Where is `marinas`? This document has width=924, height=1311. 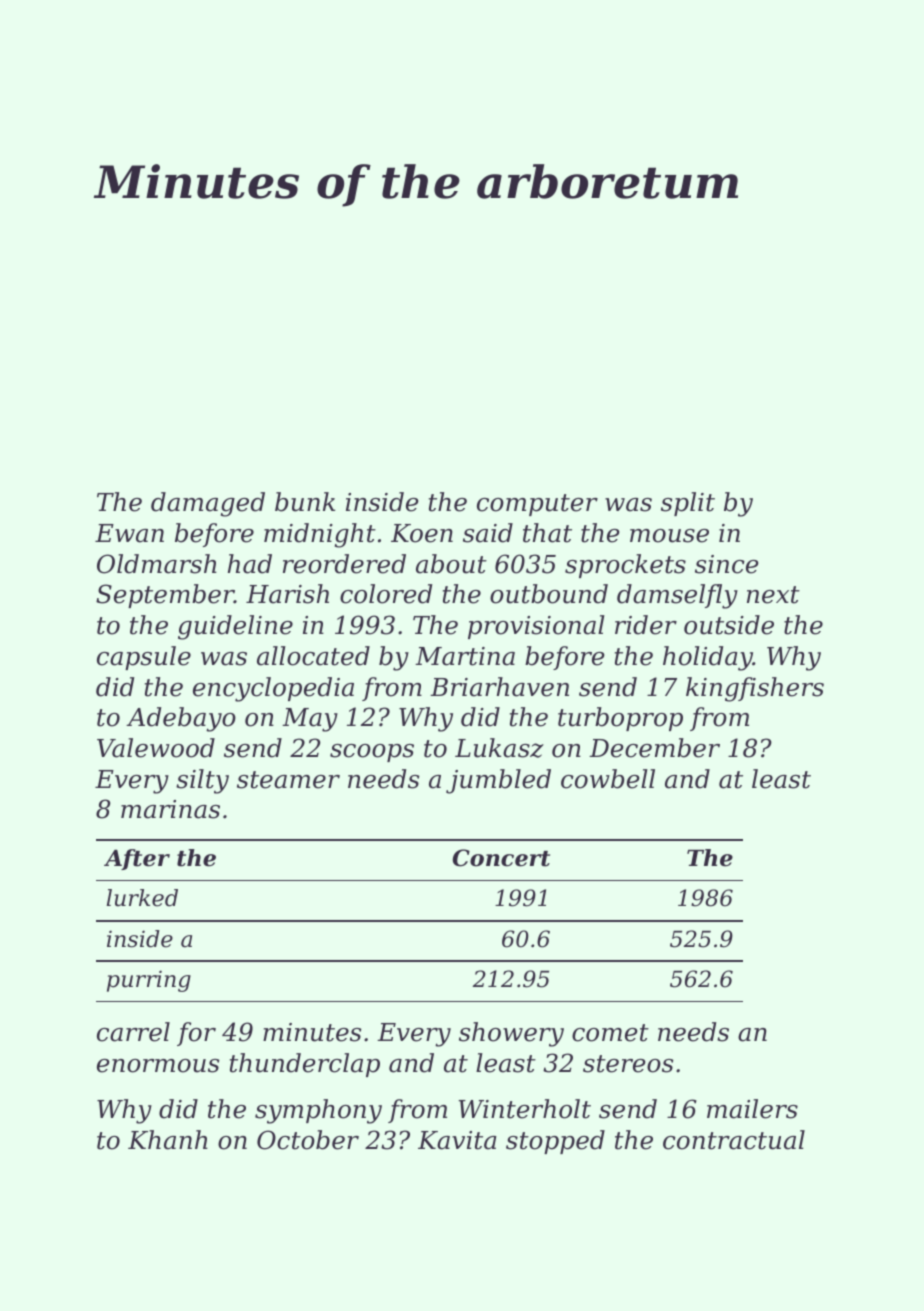
marinas is located at coordinates (170, 809).
